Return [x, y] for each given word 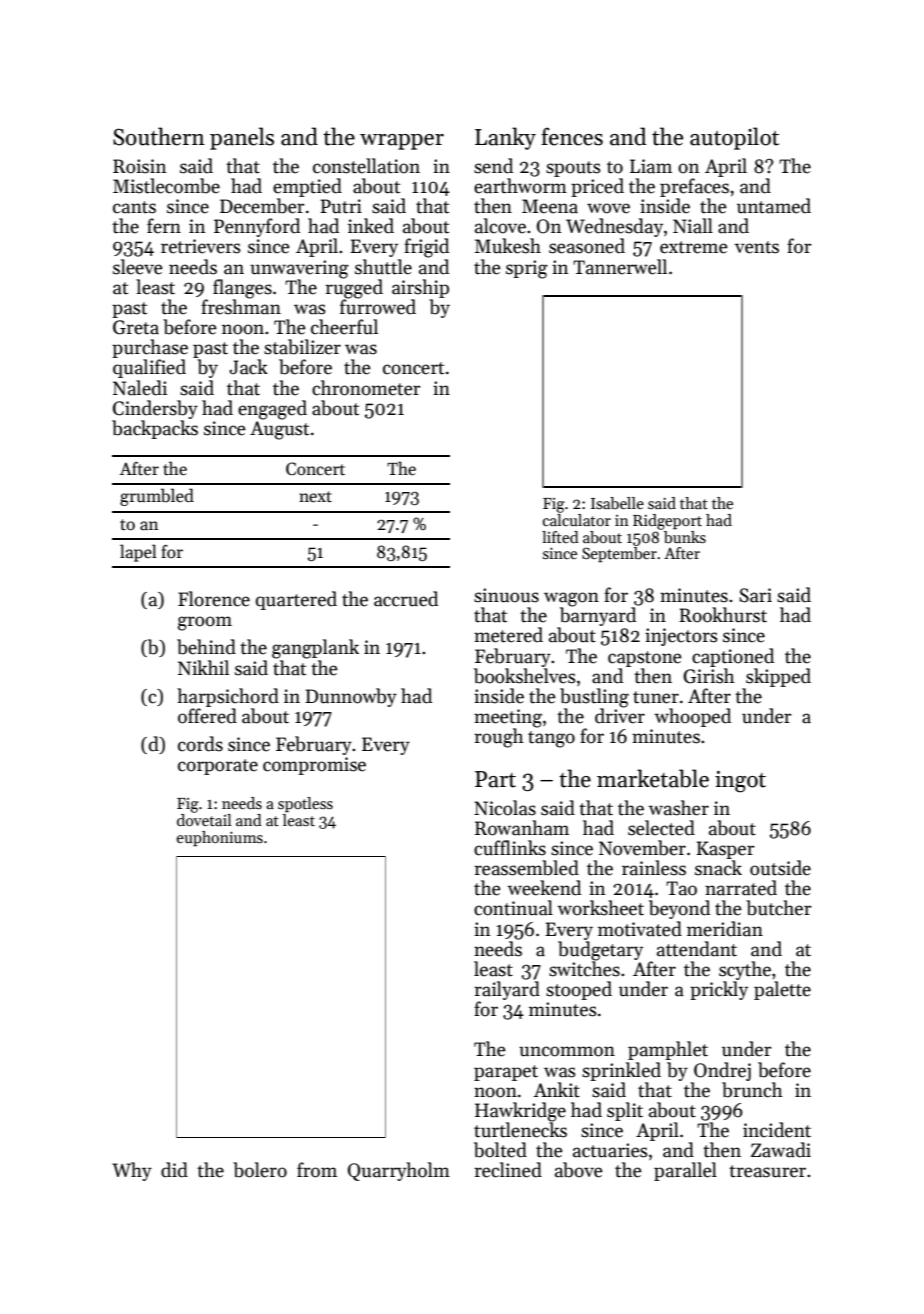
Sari [755, 595]
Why [132, 1171]
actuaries [610, 1150]
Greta [136, 327]
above [579, 1170]
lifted [560, 537]
